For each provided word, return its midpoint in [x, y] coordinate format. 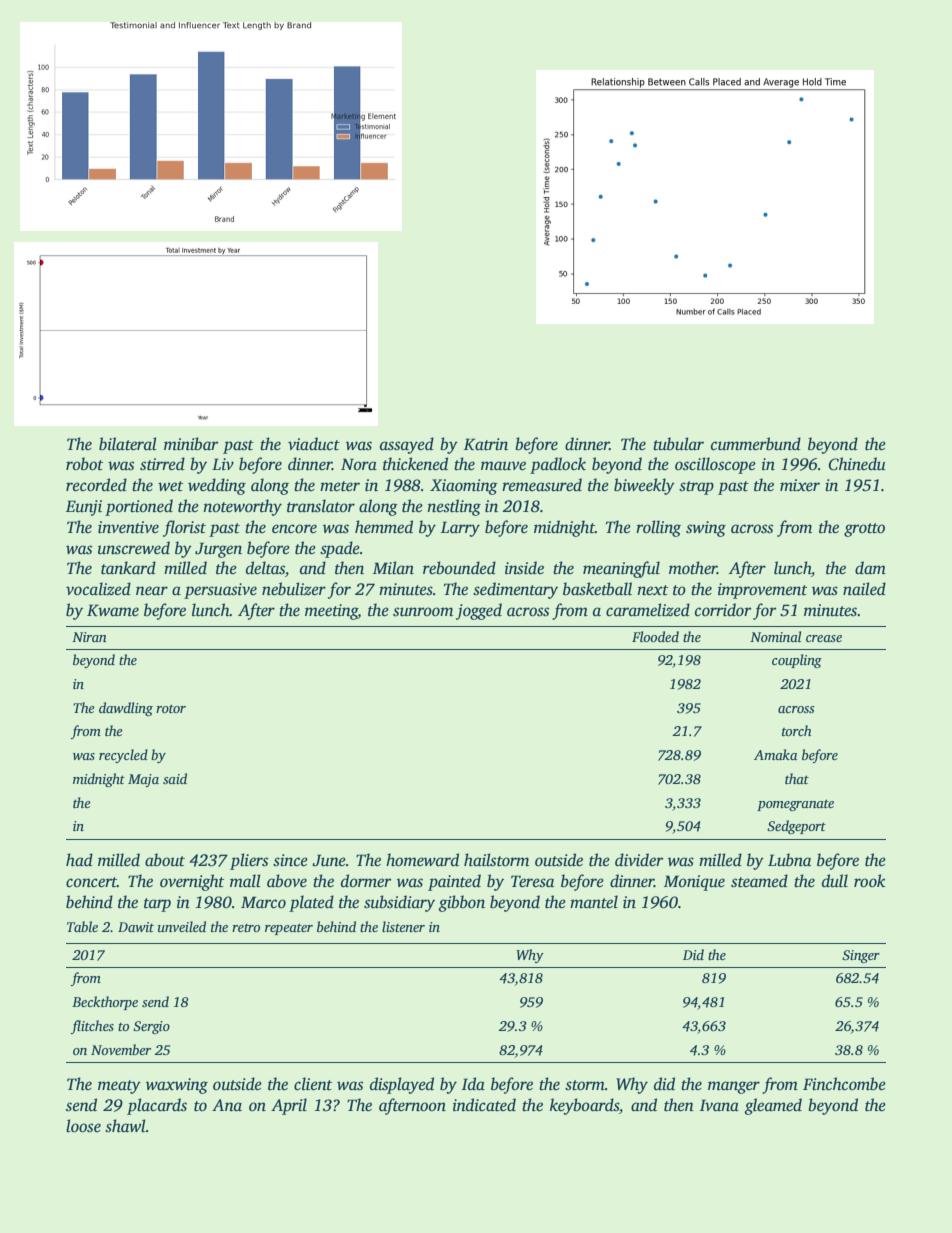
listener [403, 926]
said [175, 778]
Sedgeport [796, 827]
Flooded [655, 636]
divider [639, 860]
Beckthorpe [105, 1003]
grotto [864, 530]
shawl [125, 1126]
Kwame [113, 610]
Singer [861, 956]
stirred [162, 464]
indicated [484, 1105]
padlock [558, 465]
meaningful [621, 569]
